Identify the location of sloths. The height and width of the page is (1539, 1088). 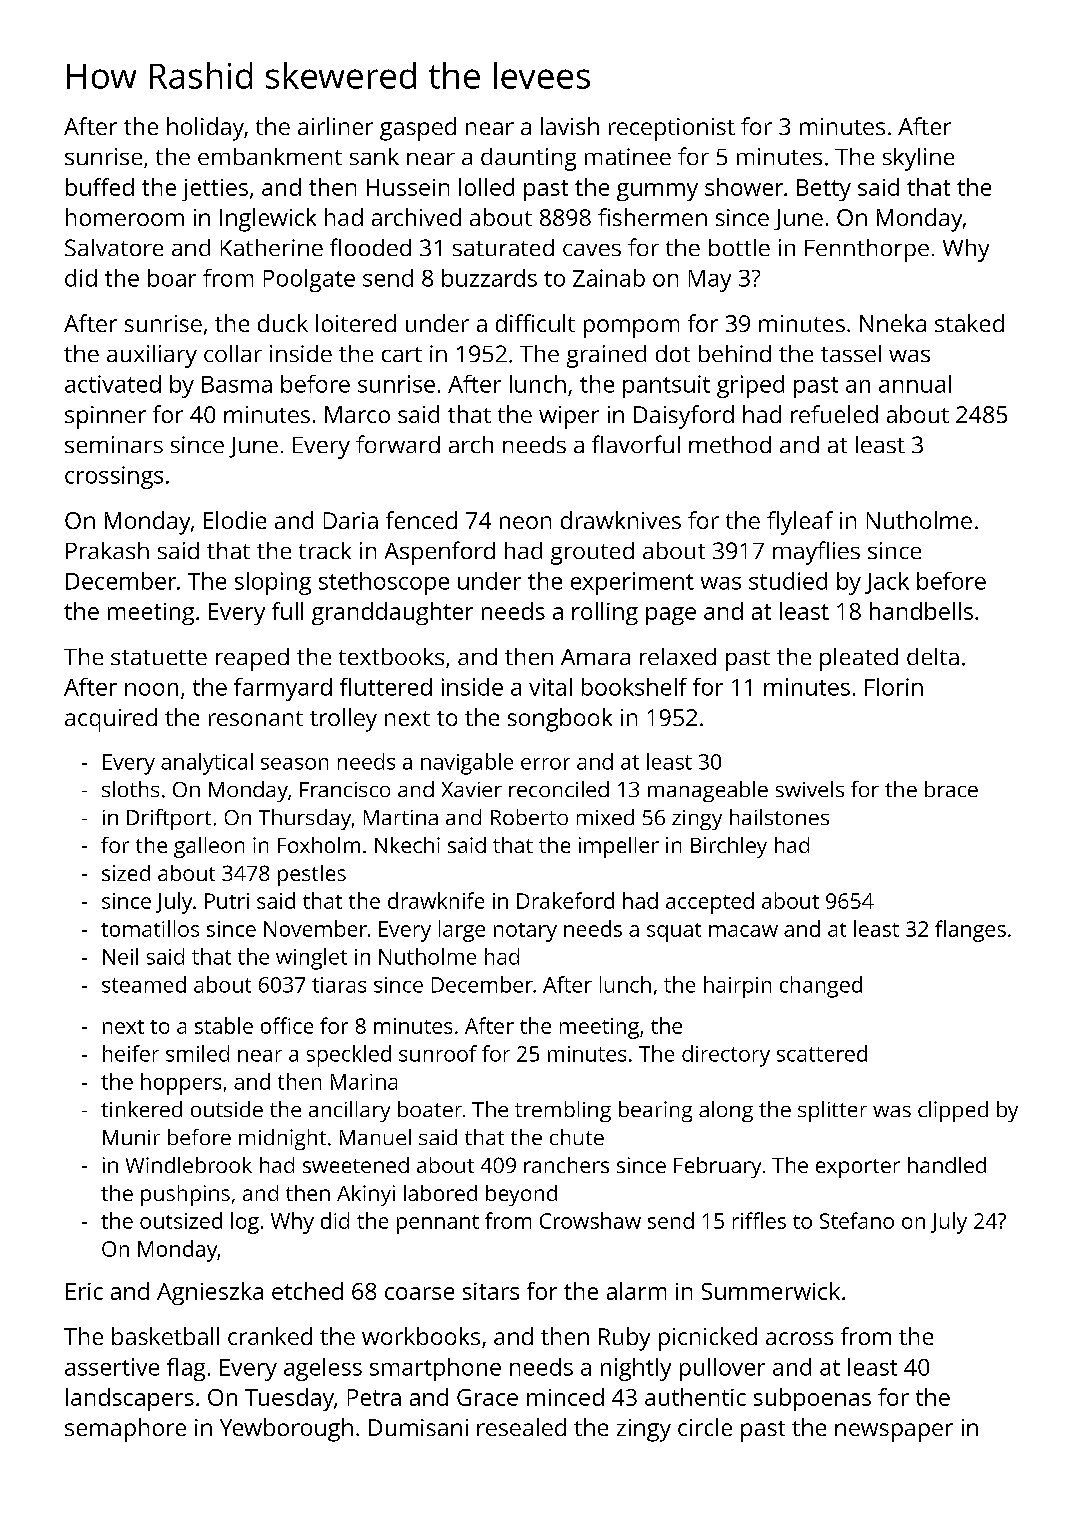
(130, 789).
